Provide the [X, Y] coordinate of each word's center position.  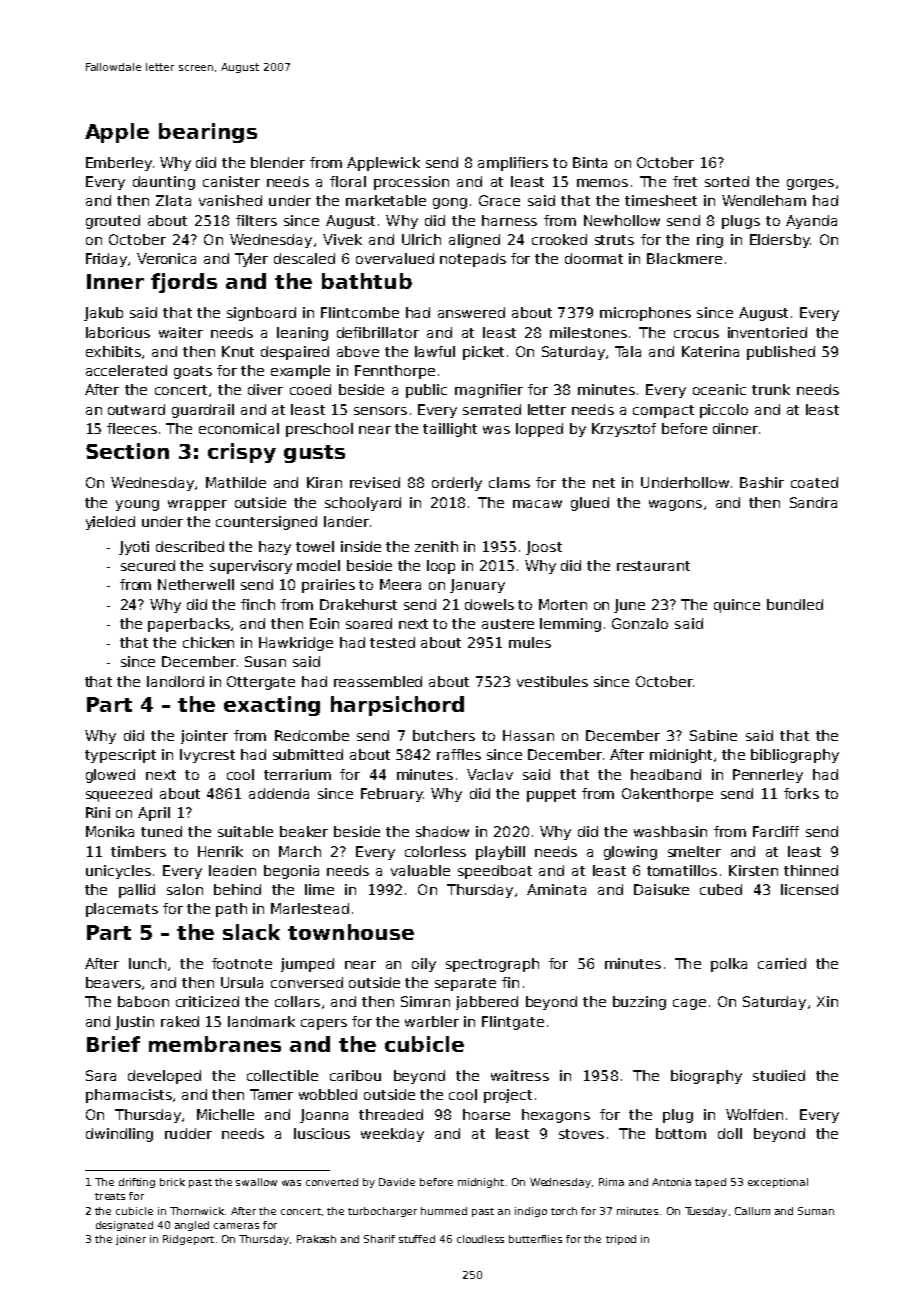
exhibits [113, 351]
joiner [131, 1240]
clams [509, 482]
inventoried [767, 332]
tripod [621, 1240]
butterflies [535, 1239]
